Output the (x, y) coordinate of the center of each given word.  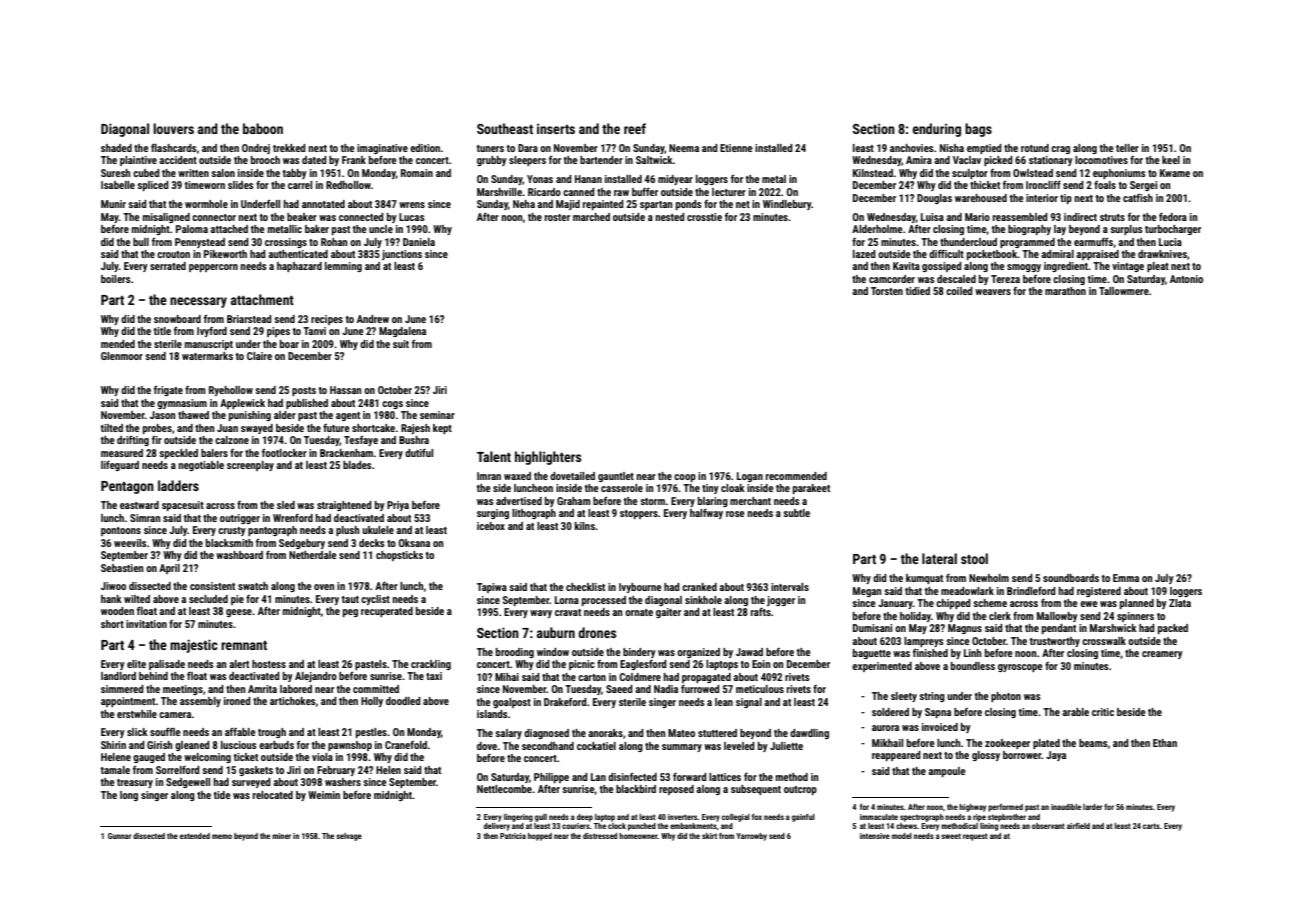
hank (111, 599)
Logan (750, 477)
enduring (937, 130)
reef (635, 128)
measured (122, 453)
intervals (790, 587)
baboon (263, 128)
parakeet (811, 489)
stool (974, 558)
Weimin (324, 795)
